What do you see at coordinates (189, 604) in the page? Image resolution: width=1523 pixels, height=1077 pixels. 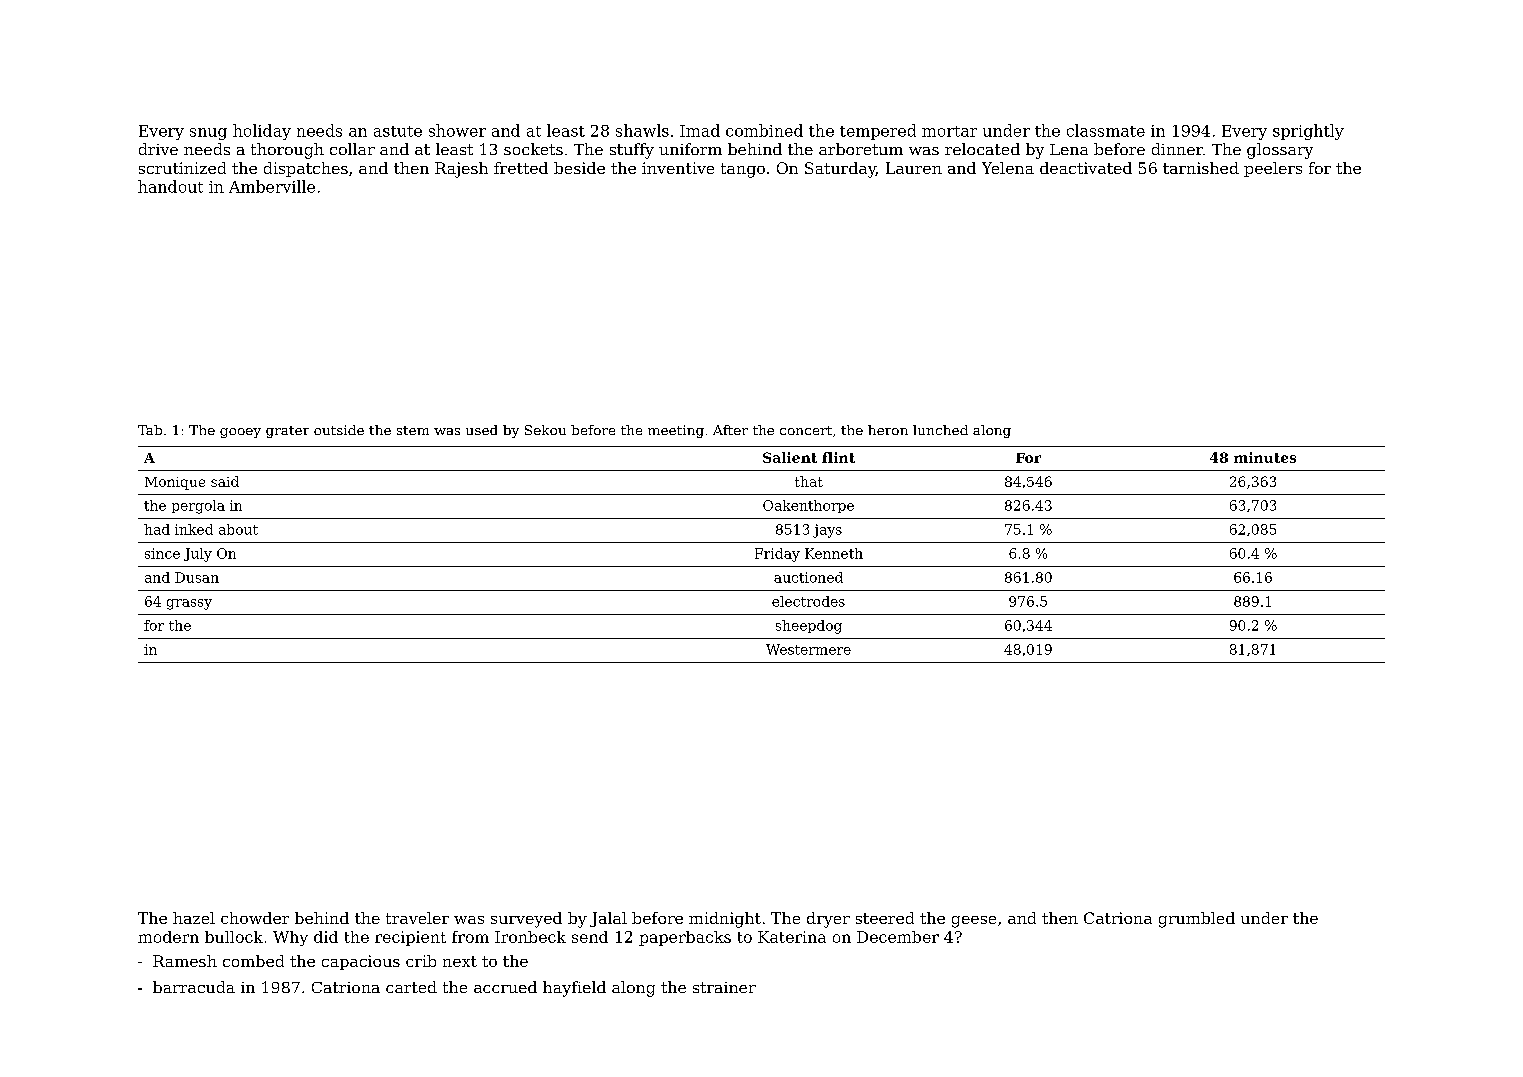 I see `grassy` at bounding box center [189, 604].
